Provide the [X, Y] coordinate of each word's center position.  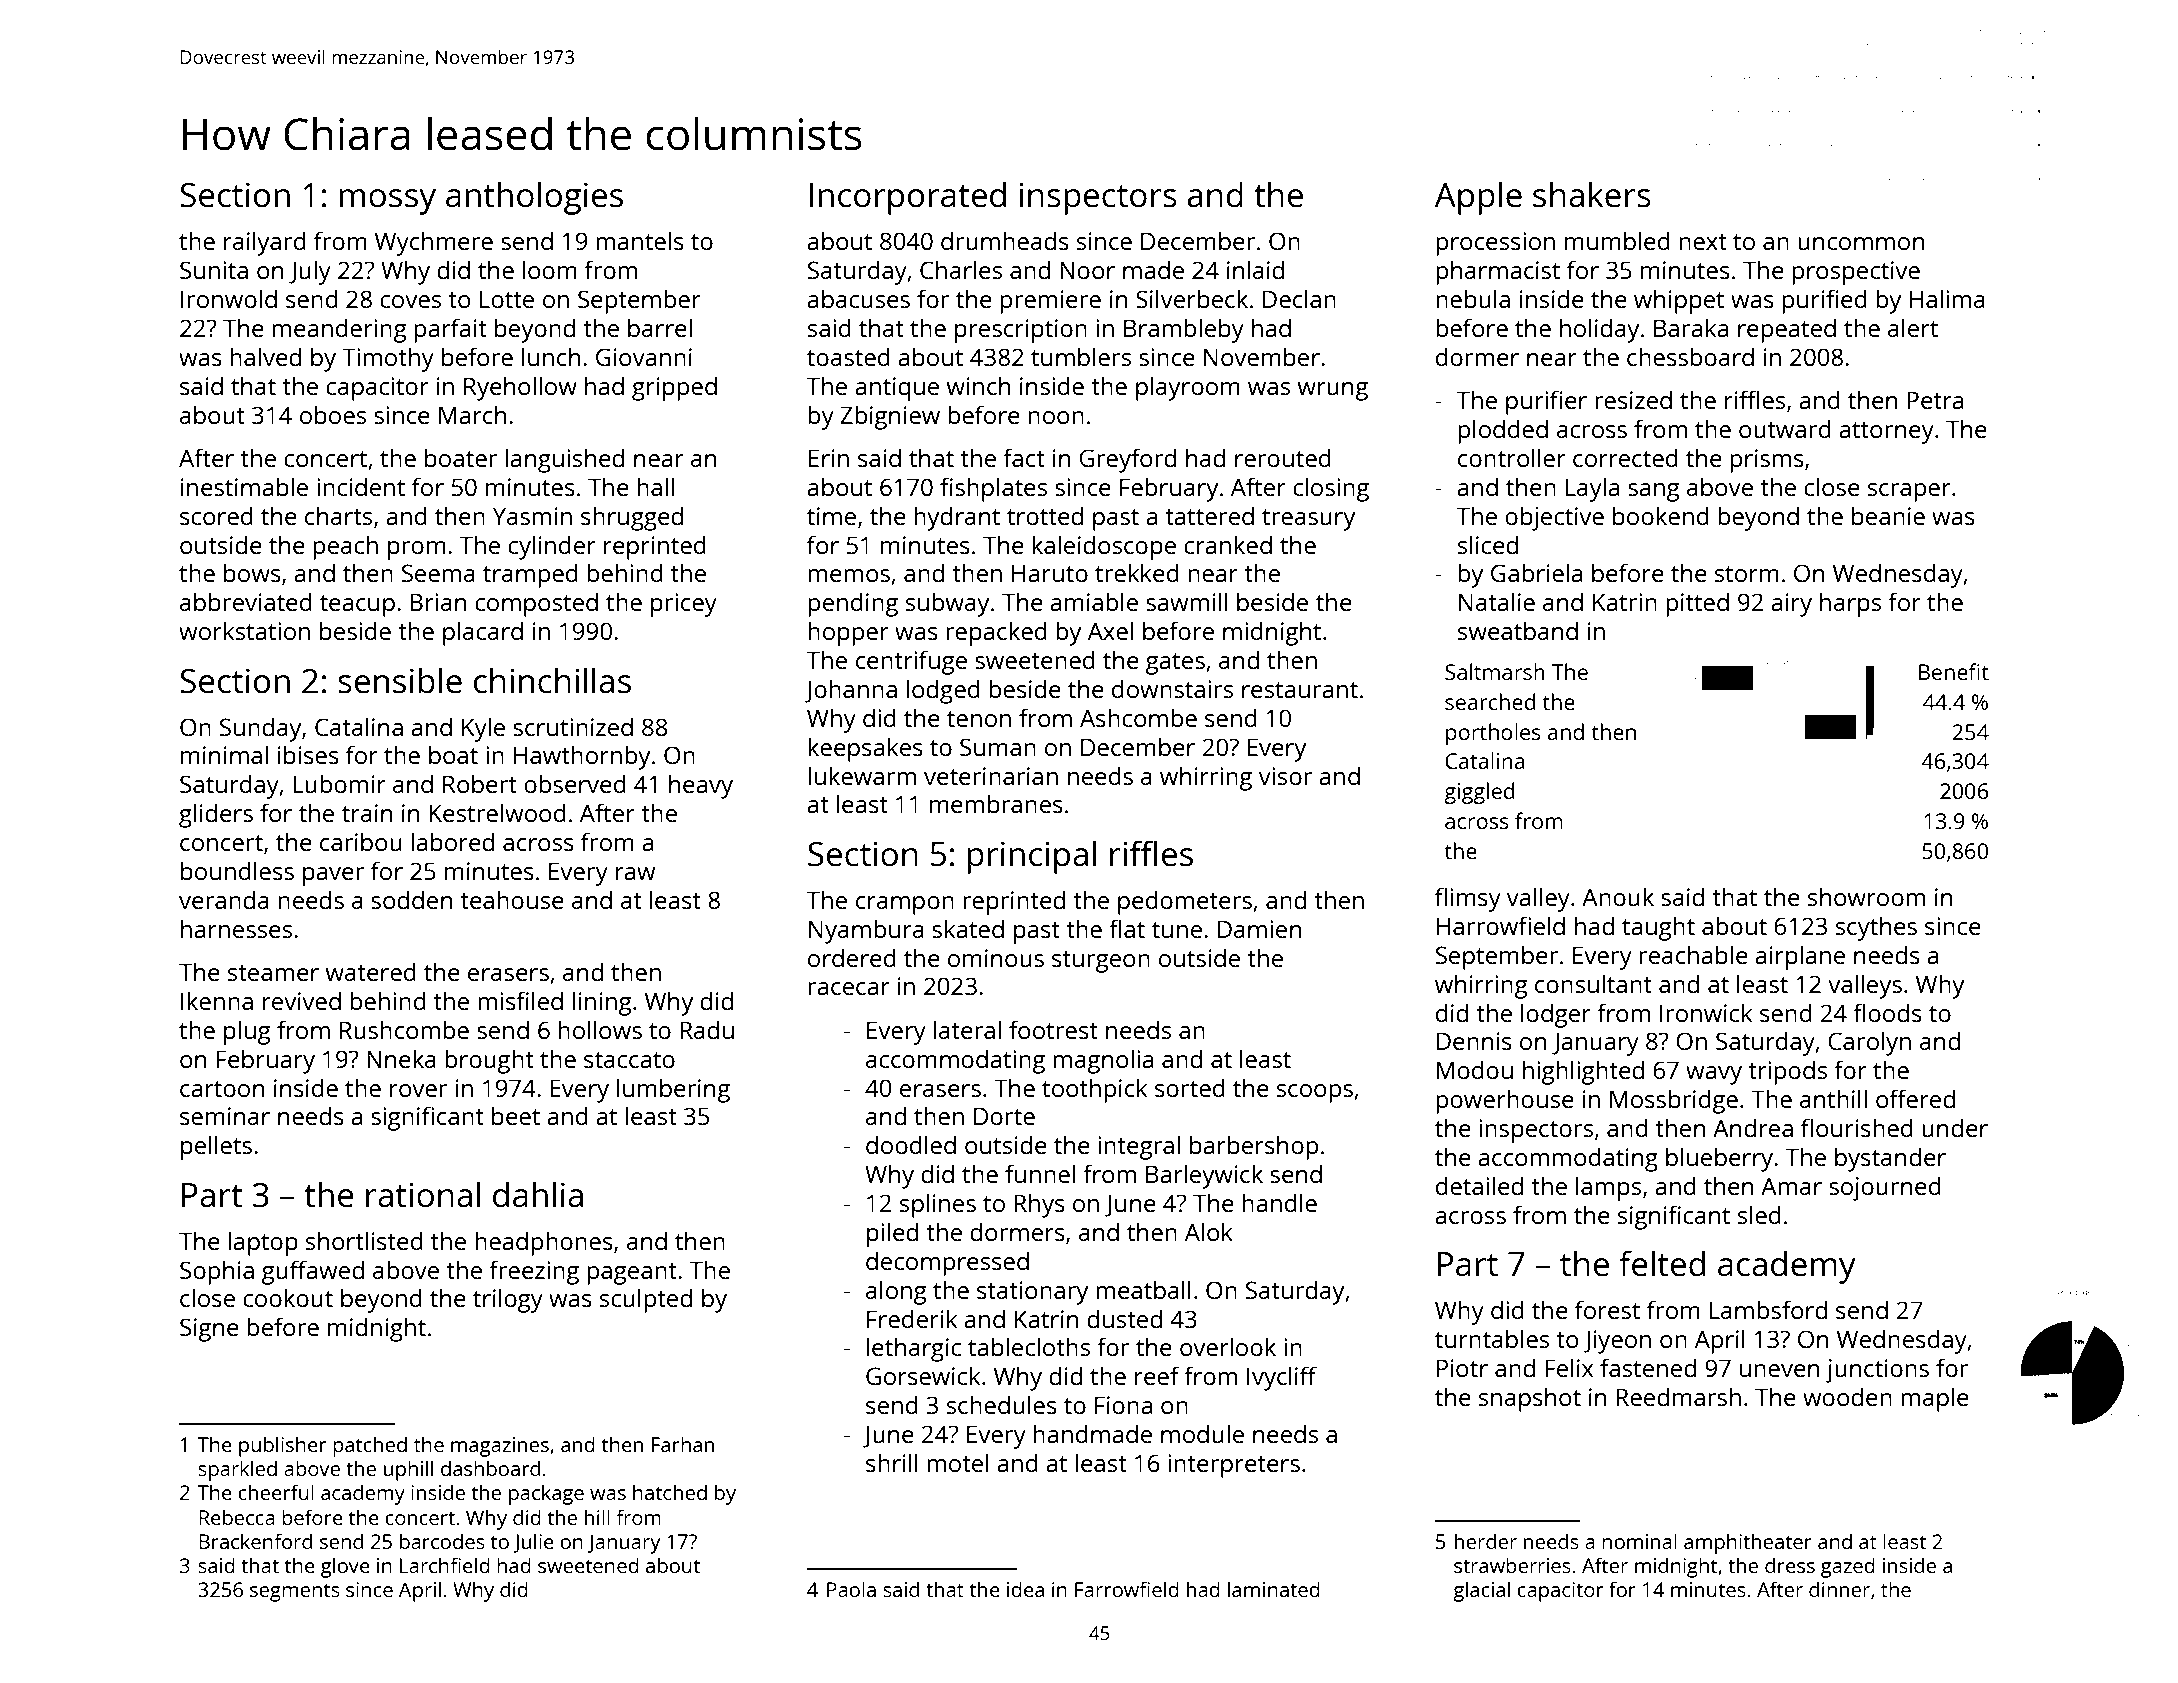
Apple [1478, 198]
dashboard [490, 1468]
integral [1139, 1147]
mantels [640, 240]
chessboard [1690, 356]
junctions [1877, 1371]
